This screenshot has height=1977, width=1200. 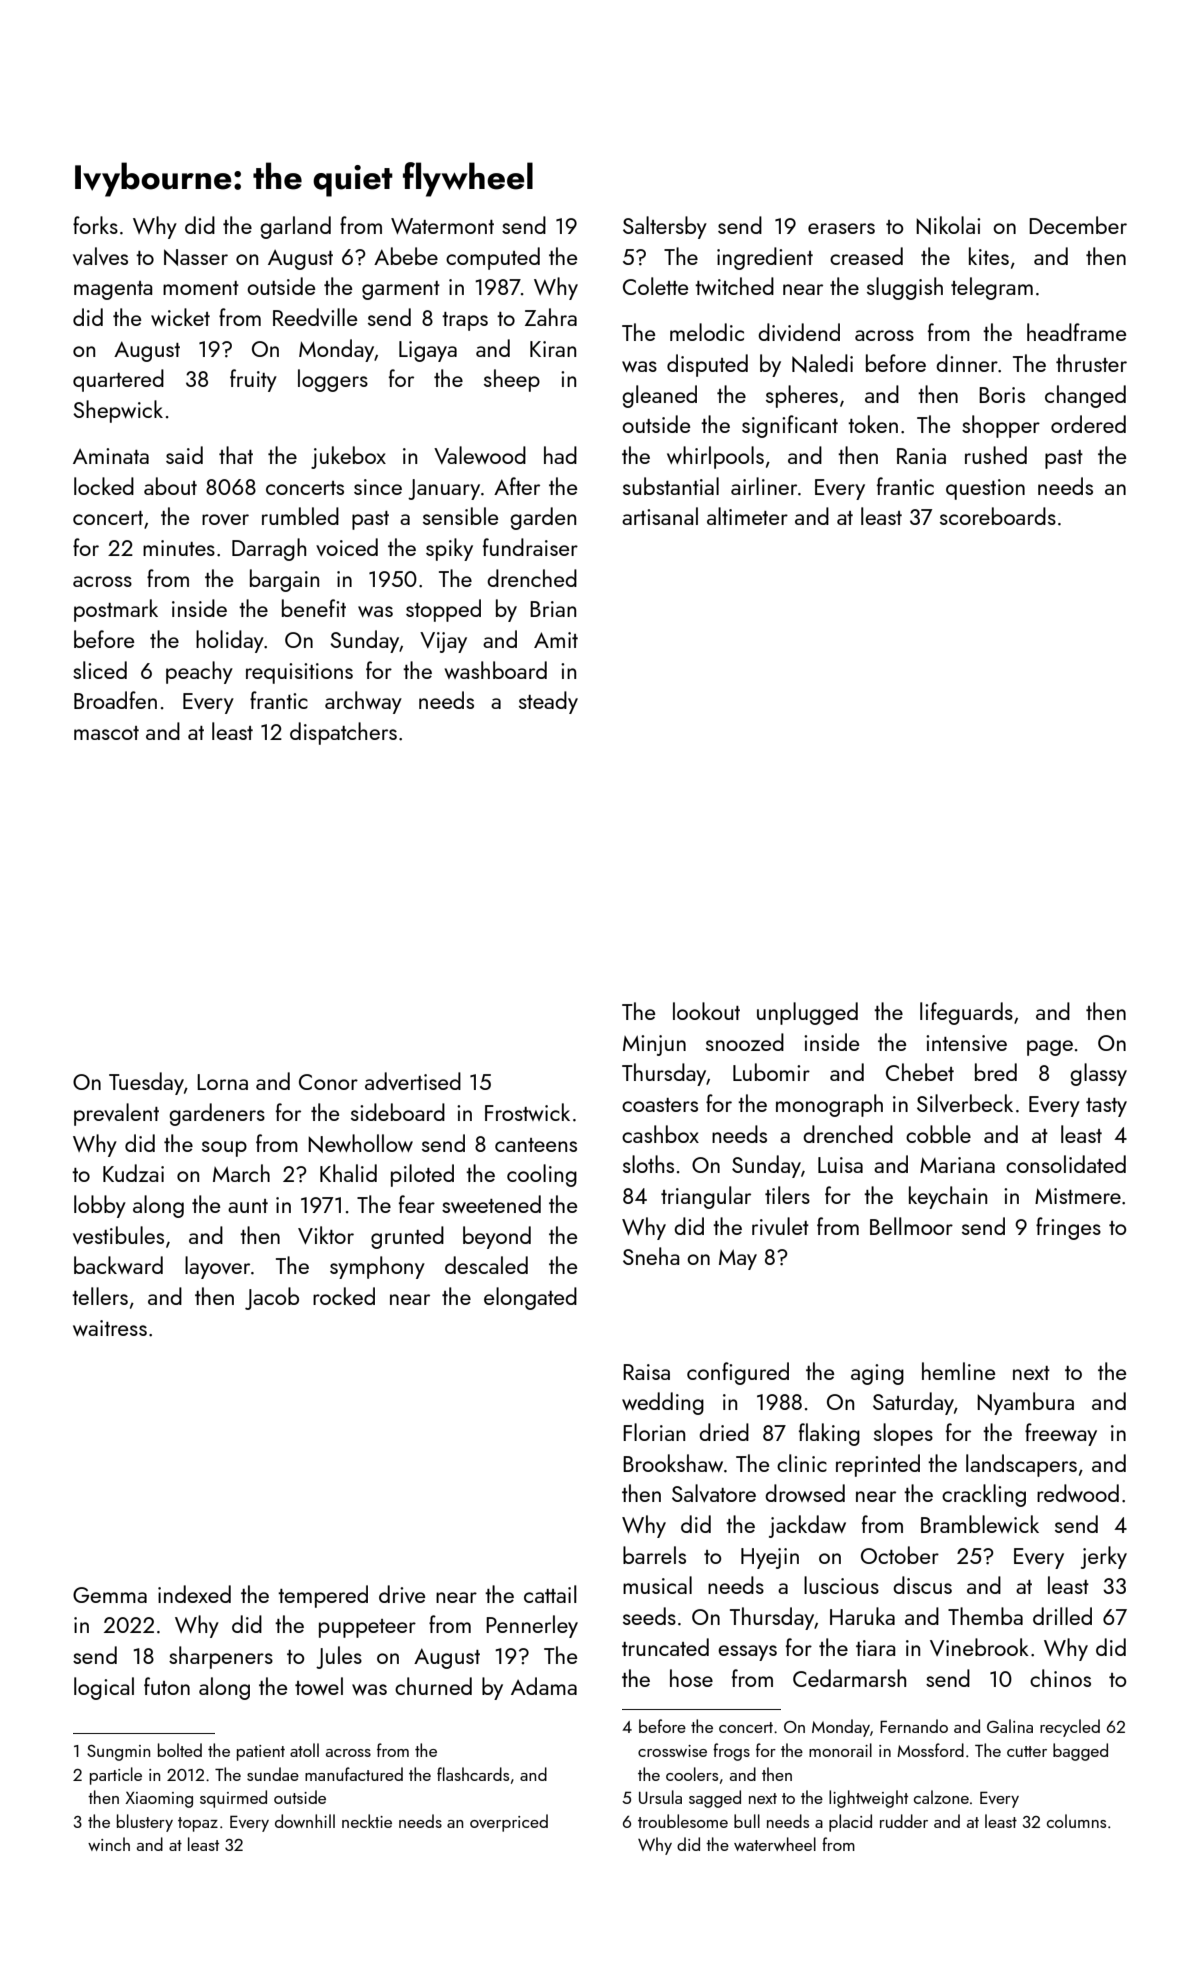 I want to click on quartered, so click(x=118, y=380).
